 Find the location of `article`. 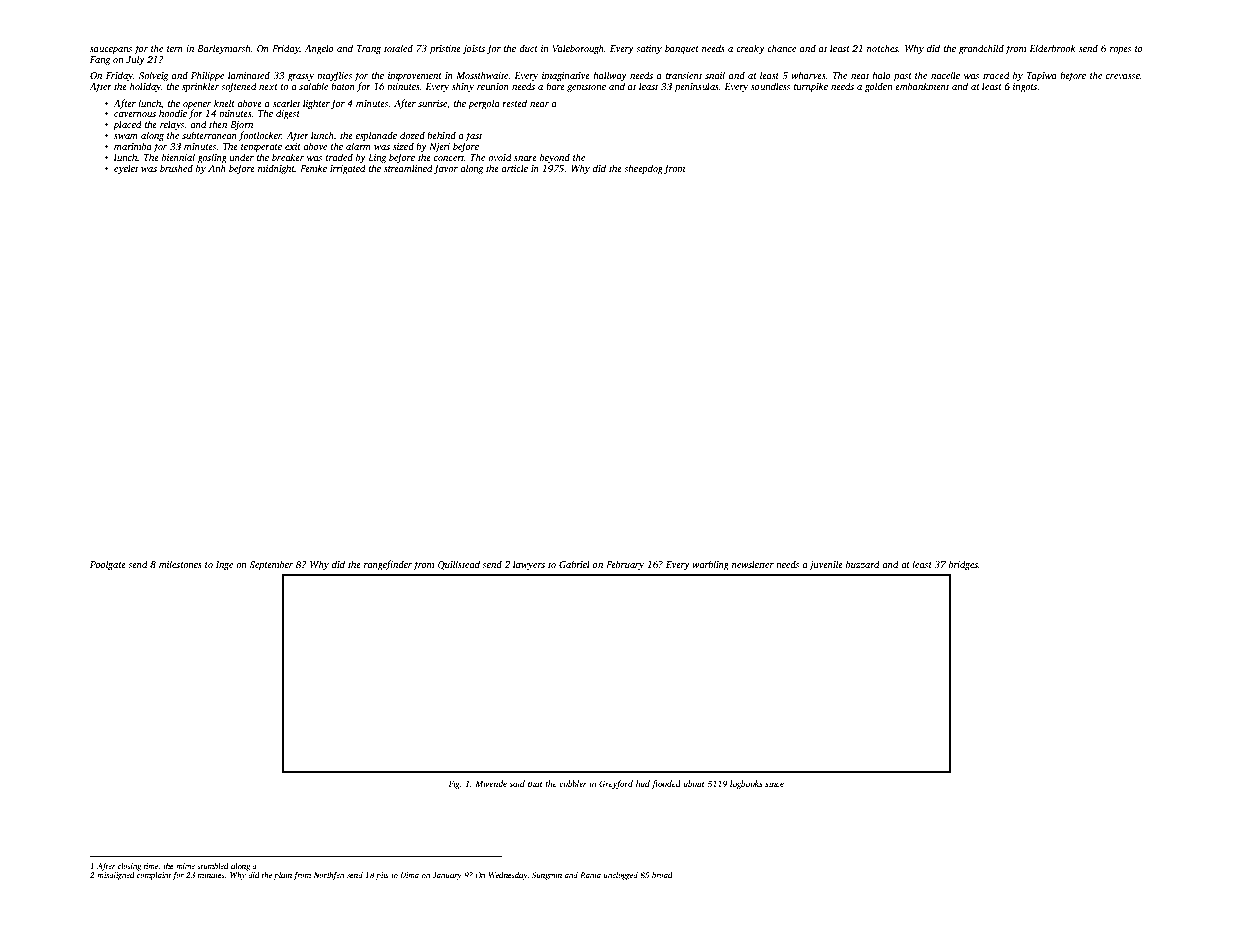

article is located at coordinates (515, 168).
